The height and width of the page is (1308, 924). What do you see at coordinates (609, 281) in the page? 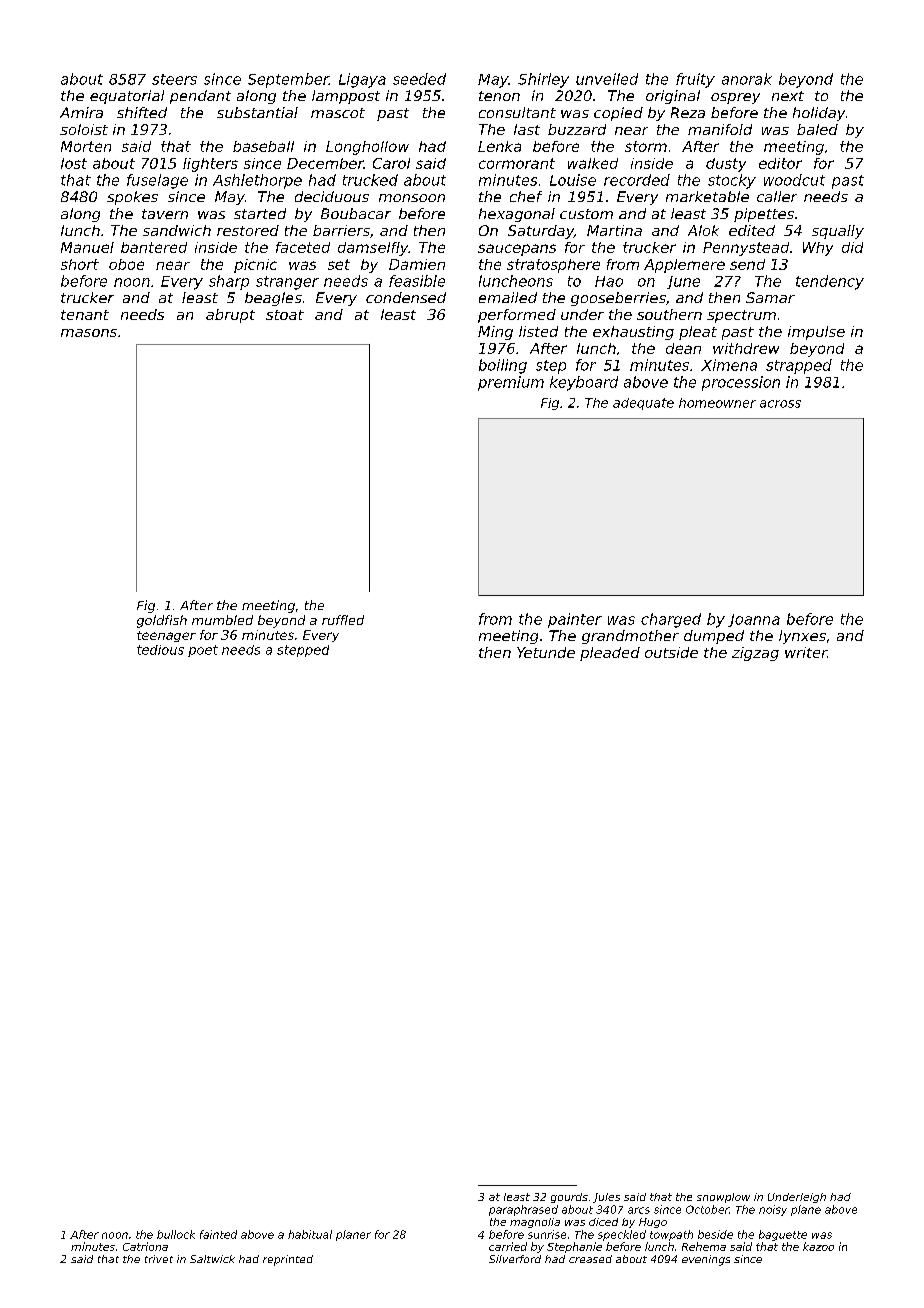
I see `Hao` at bounding box center [609, 281].
